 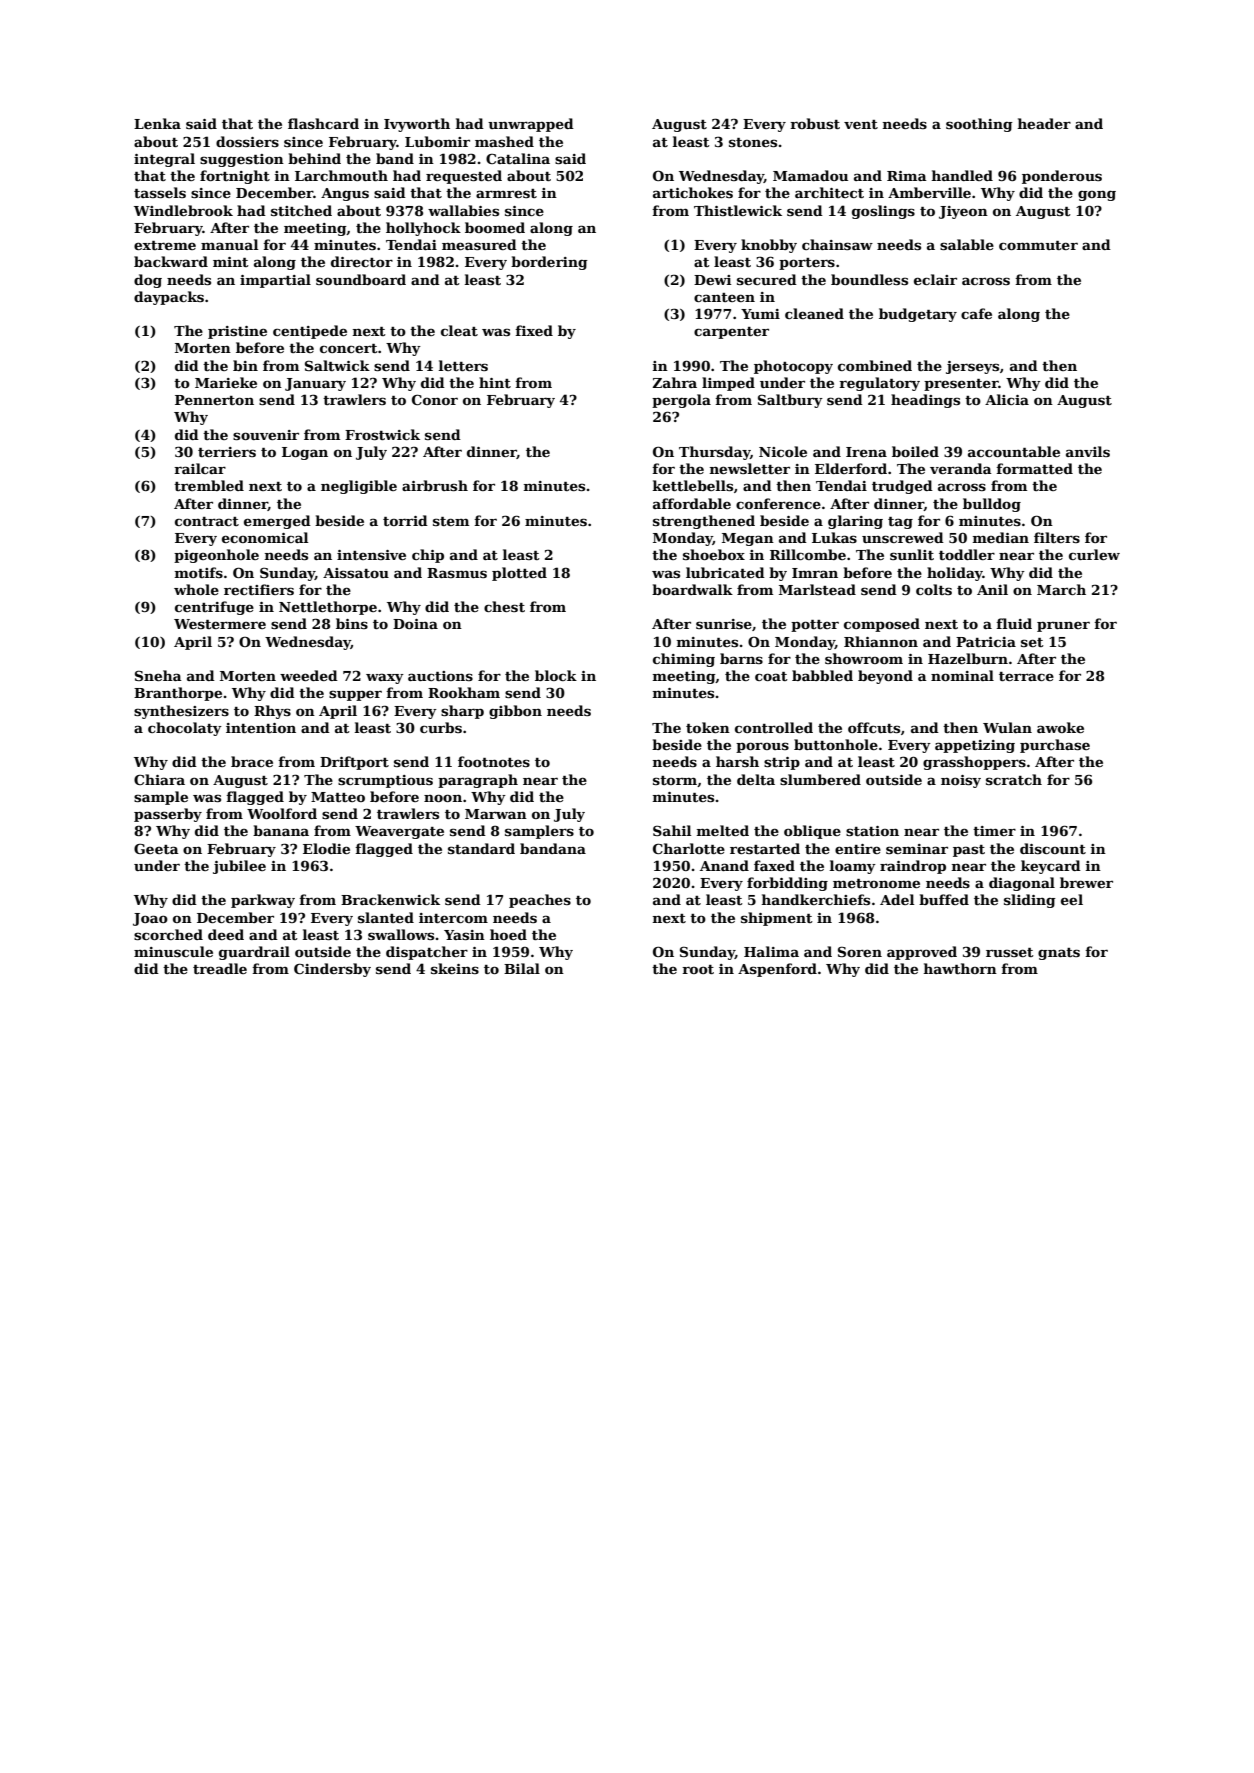 I want to click on bulldog, so click(x=992, y=505).
